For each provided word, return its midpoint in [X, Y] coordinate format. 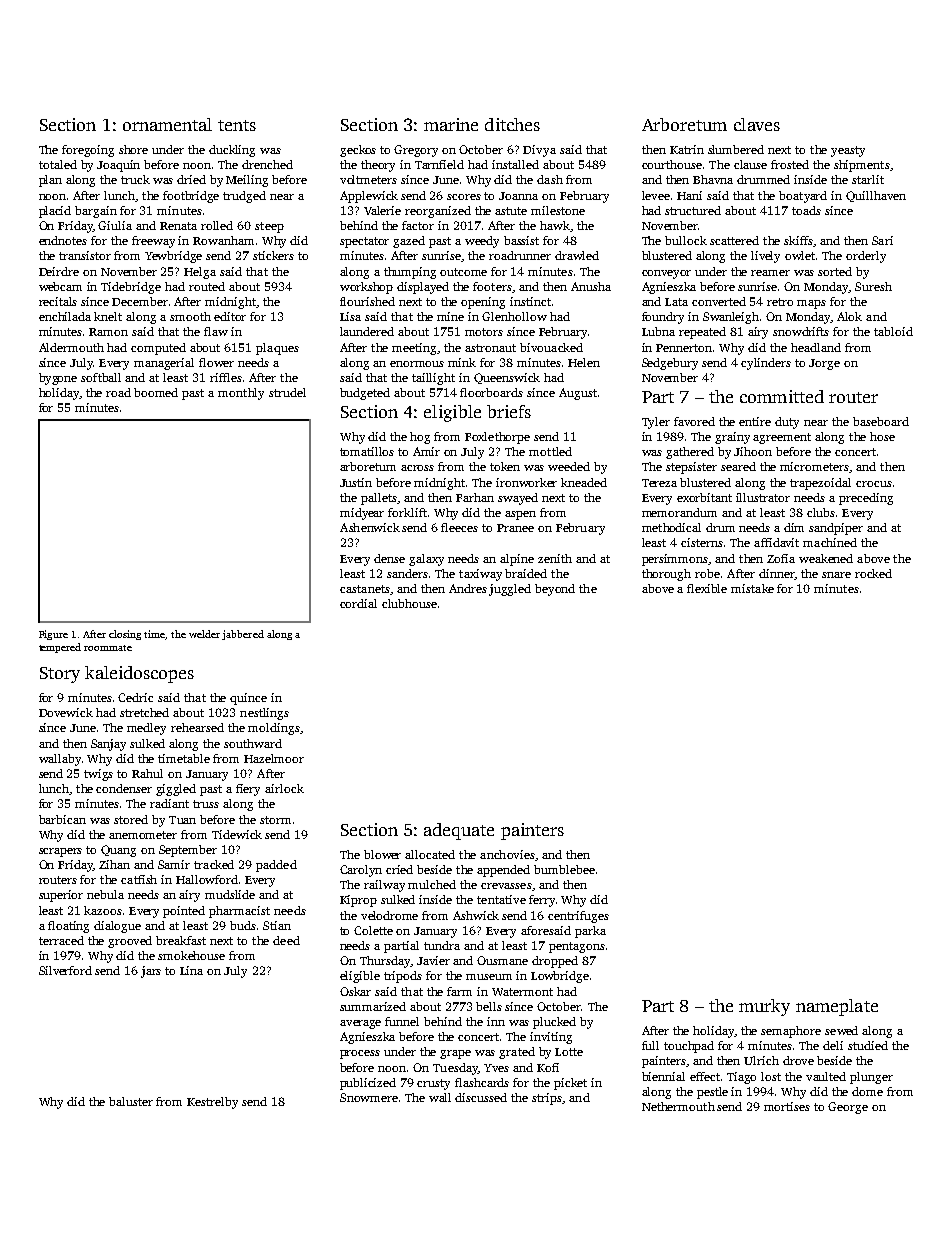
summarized [373, 1006]
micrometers [814, 466]
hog [420, 438]
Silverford [65, 970]
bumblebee [564, 869]
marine [451, 124]
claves [757, 124]
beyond [555, 590]
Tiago [741, 1078]
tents [237, 125]
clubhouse [409, 603]
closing [125, 635]
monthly [241, 394]
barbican [62, 819]
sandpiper [836, 529]
